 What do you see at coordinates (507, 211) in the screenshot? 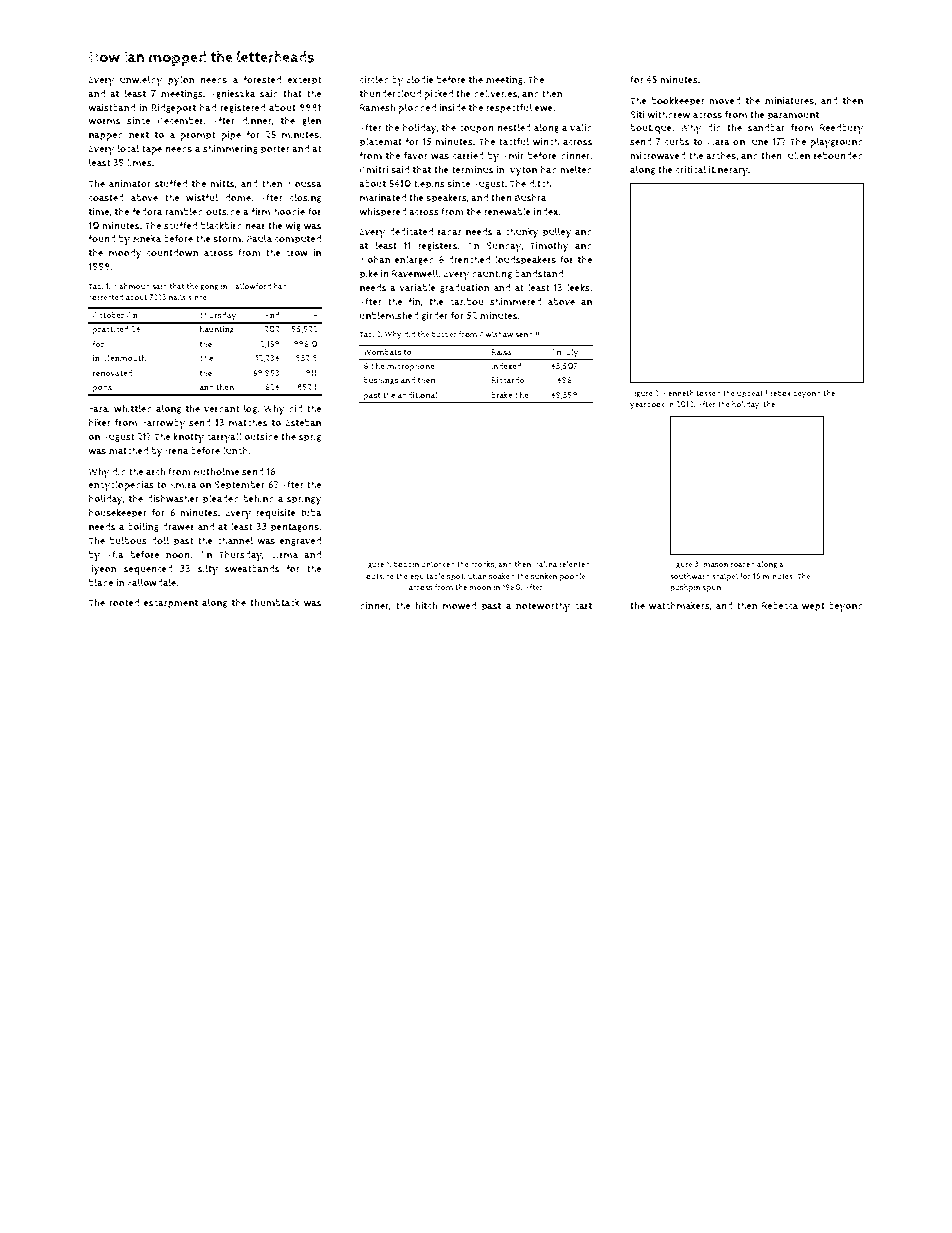
I see `renewable` at bounding box center [507, 211].
